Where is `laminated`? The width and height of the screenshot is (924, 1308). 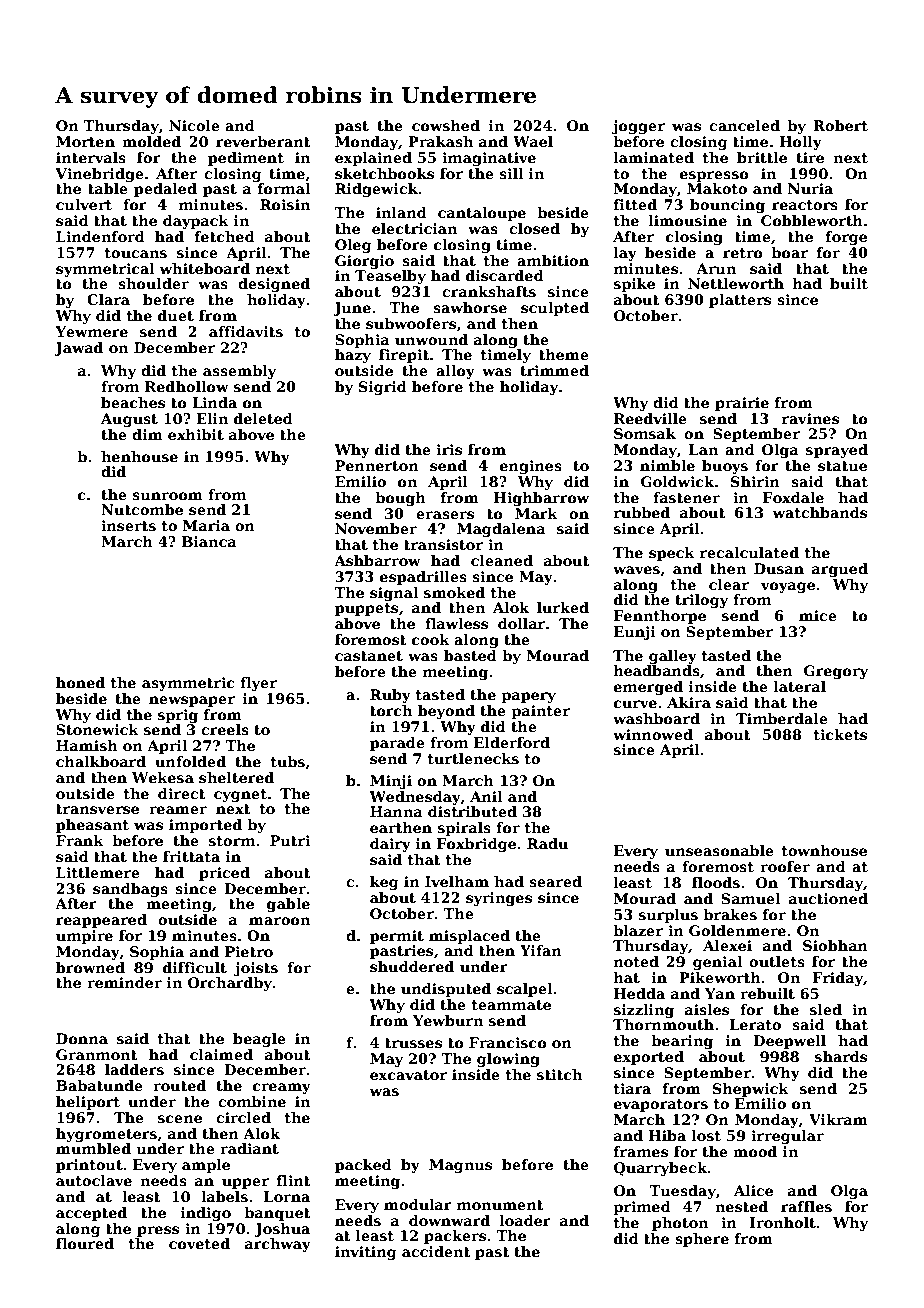 laminated is located at coordinates (654, 157).
